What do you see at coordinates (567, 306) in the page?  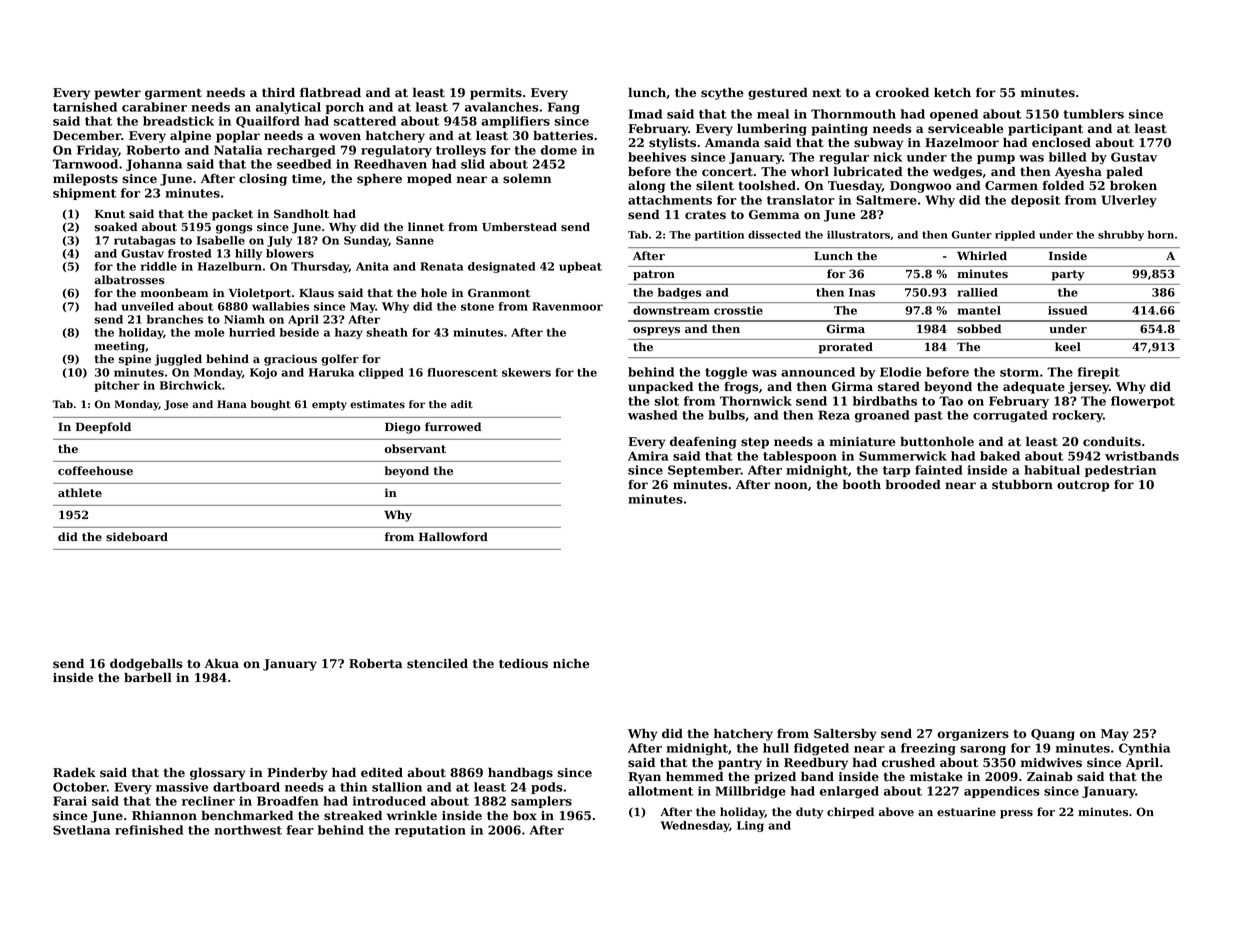 I see `Ravenmoor` at bounding box center [567, 306].
